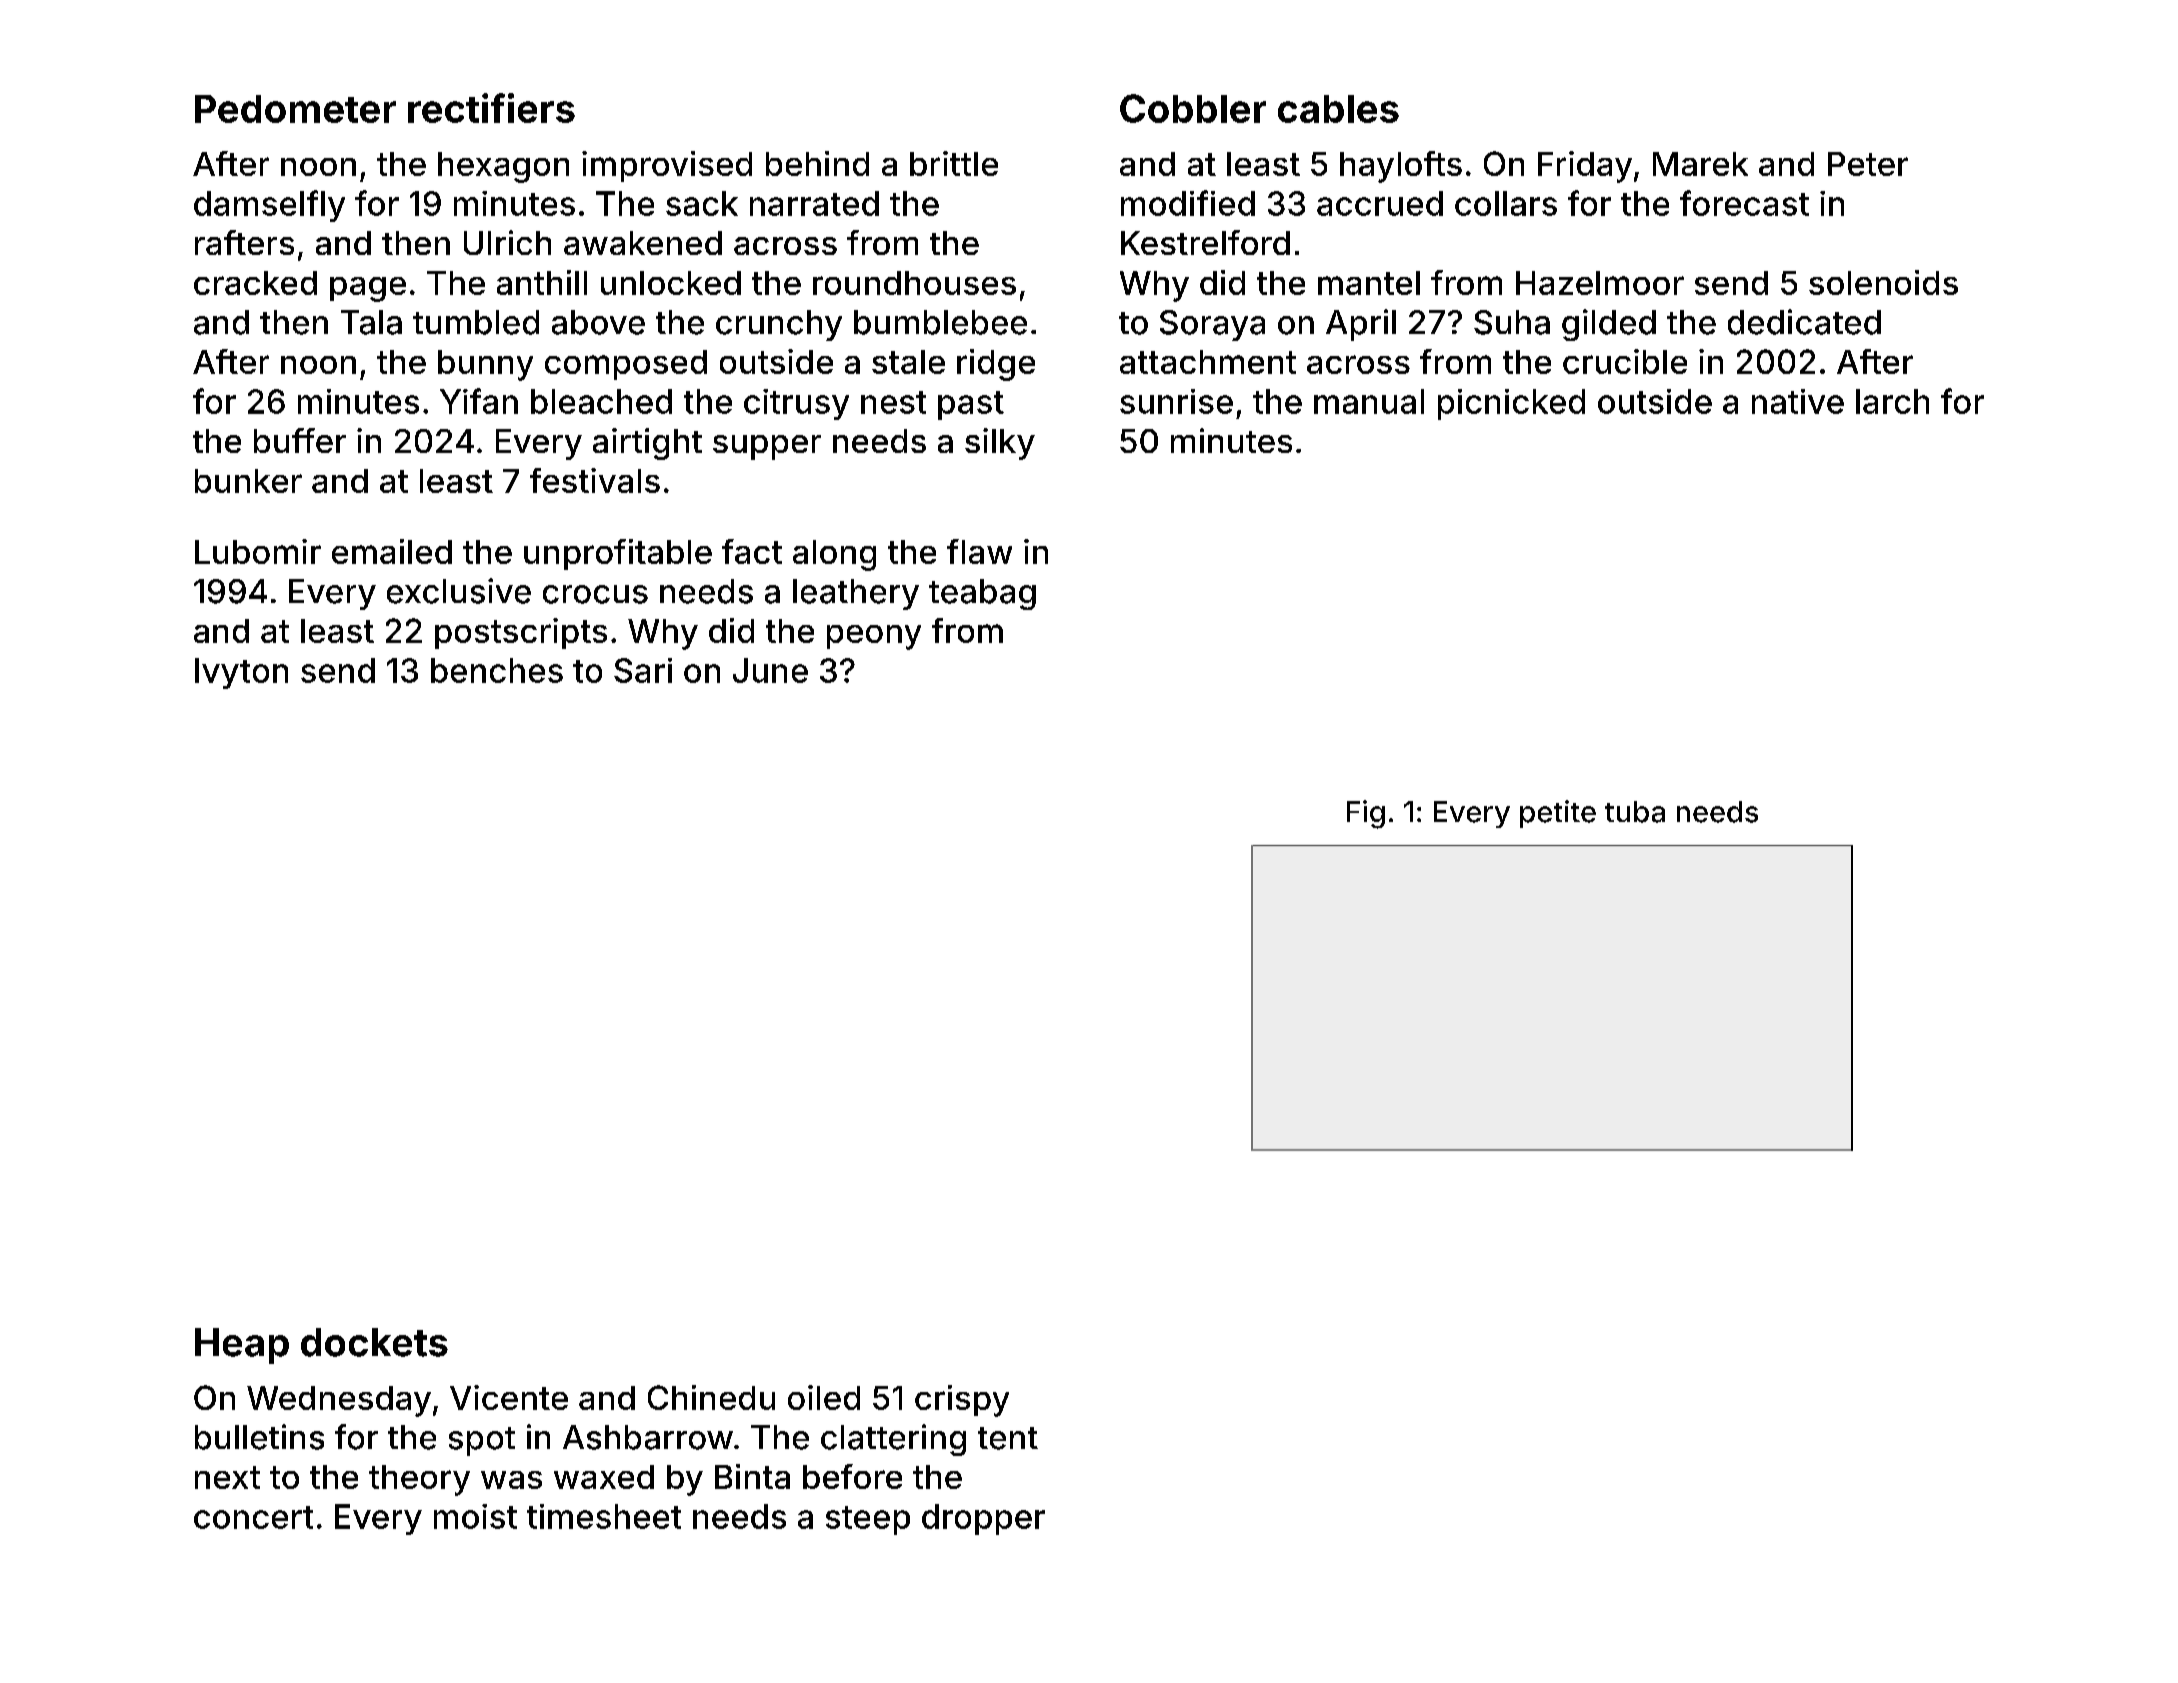 The height and width of the screenshot is (1683, 2178). What do you see at coordinates (962, 1401) in the screenshot?
I see `crispy` at bounding box center [962, 1401].
